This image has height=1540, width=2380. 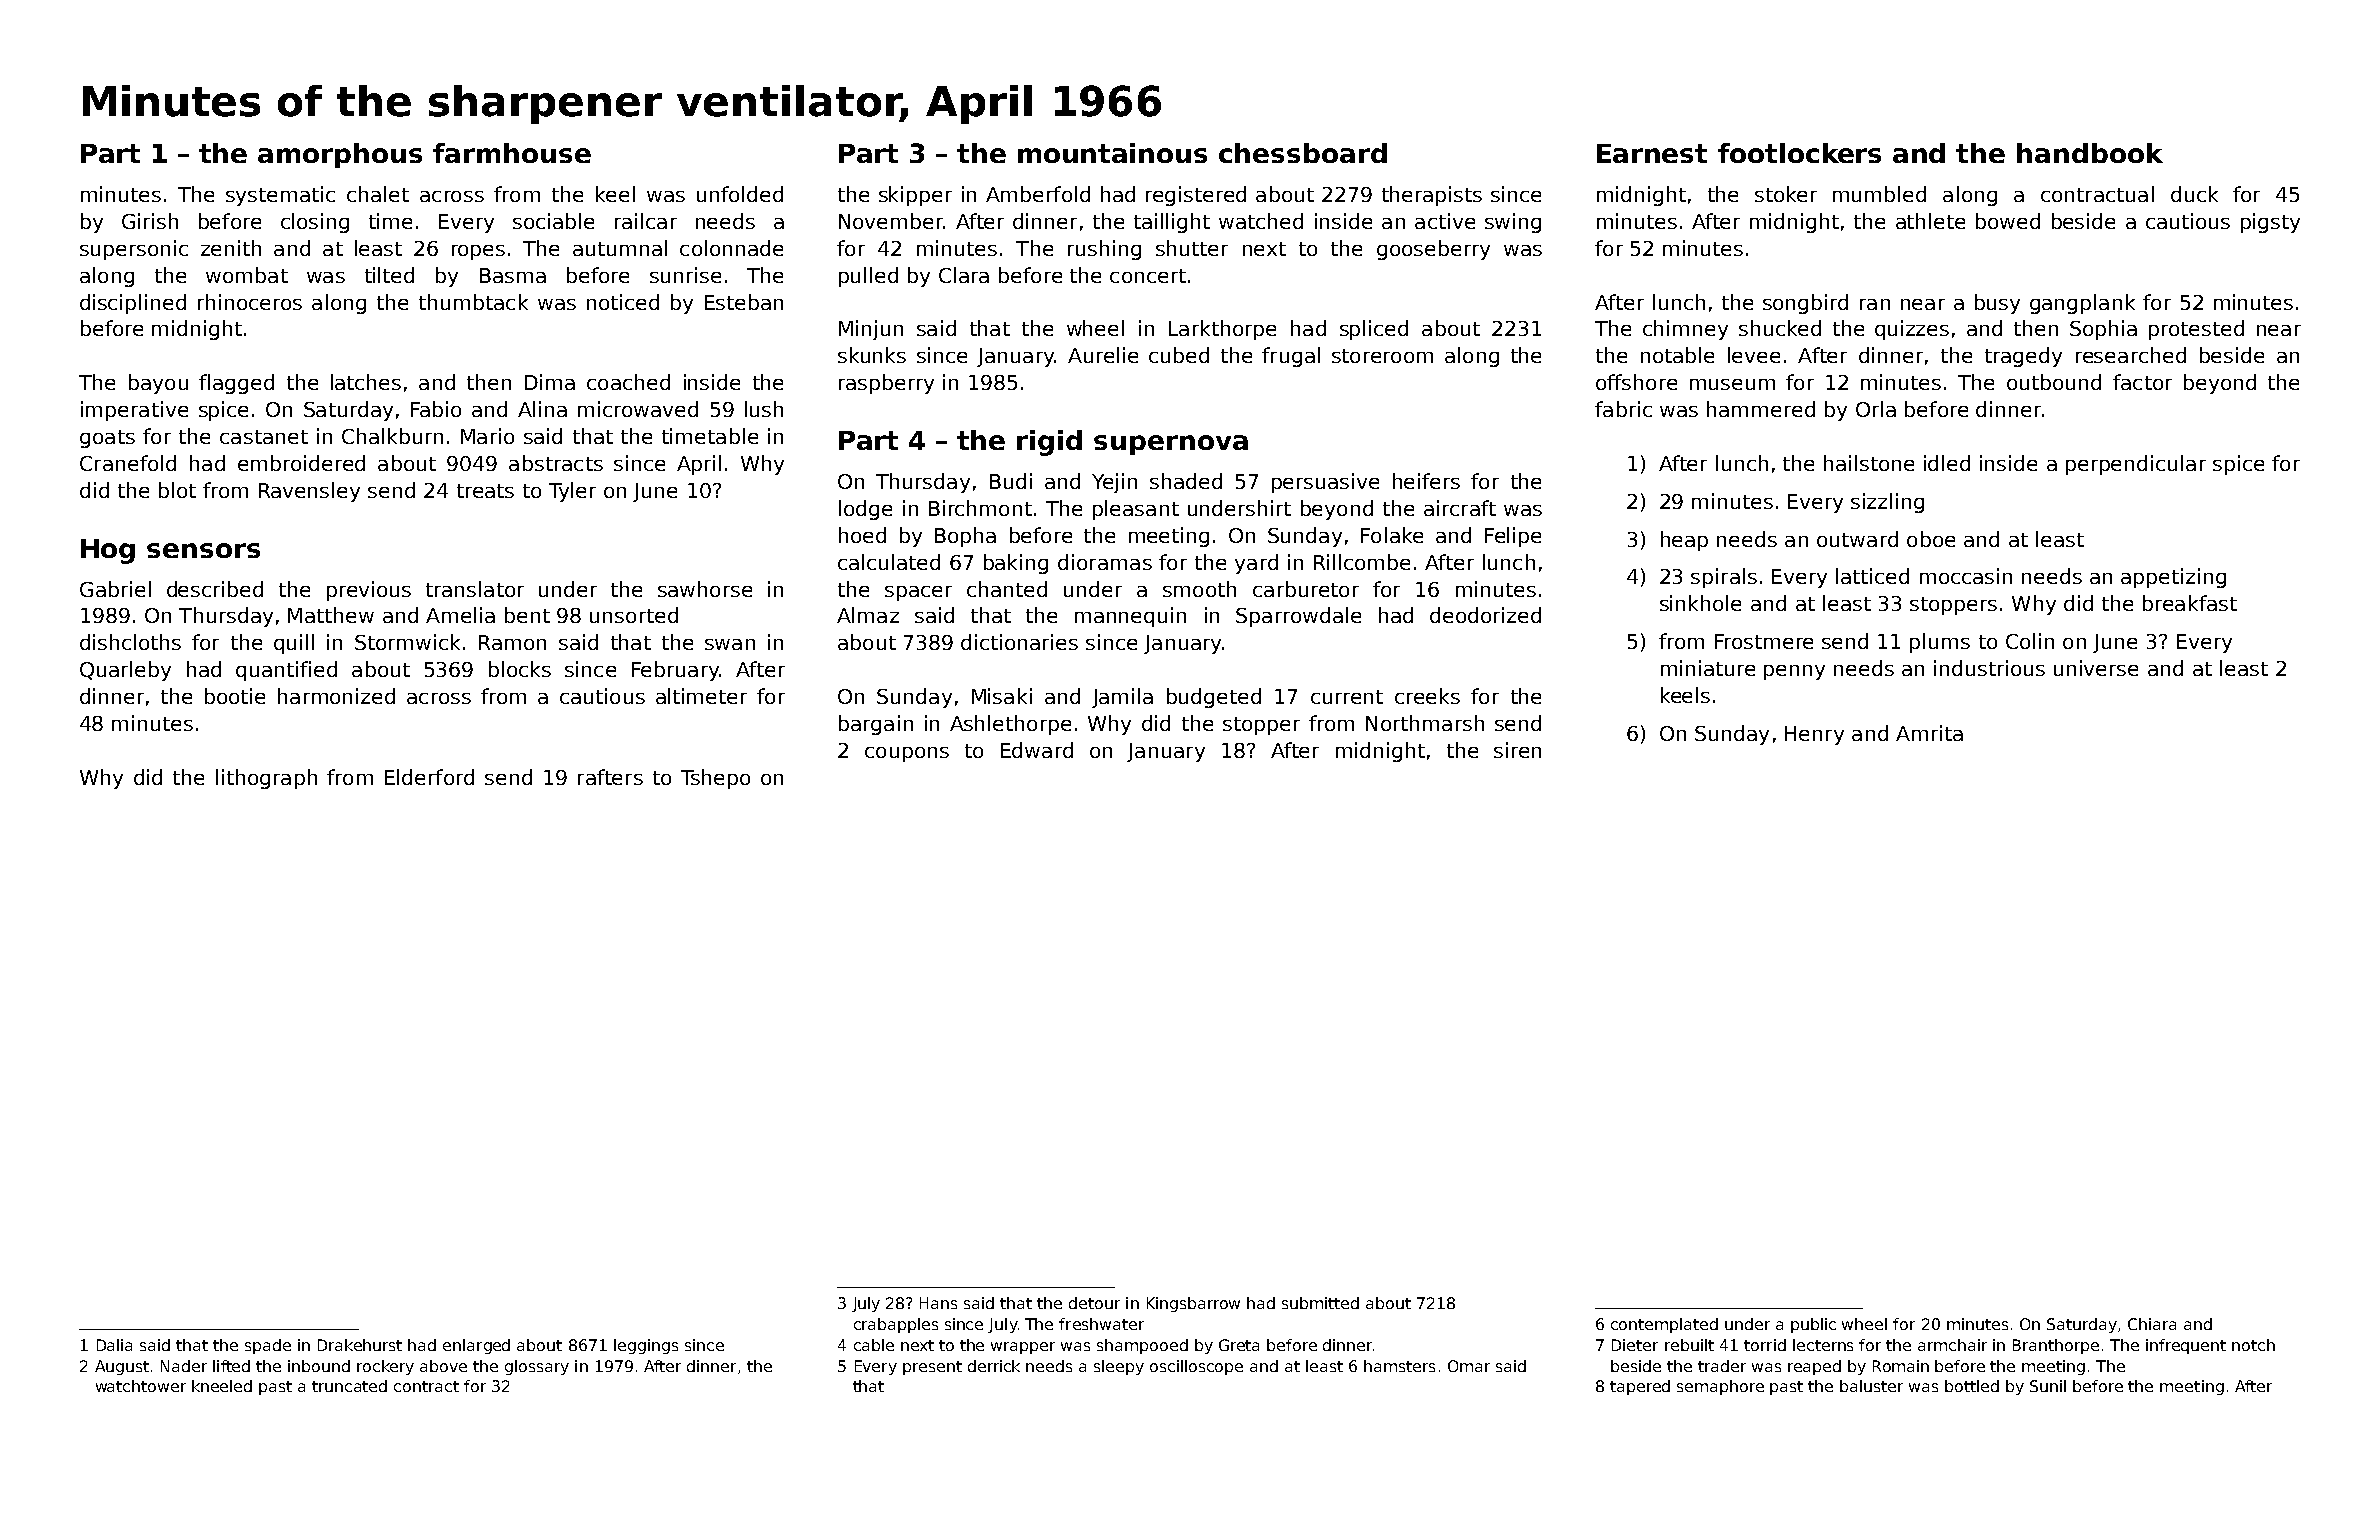 What do you see at coordinates (340, 155) in the image?
I see `amorphous` at bounding box center [340, 155].
